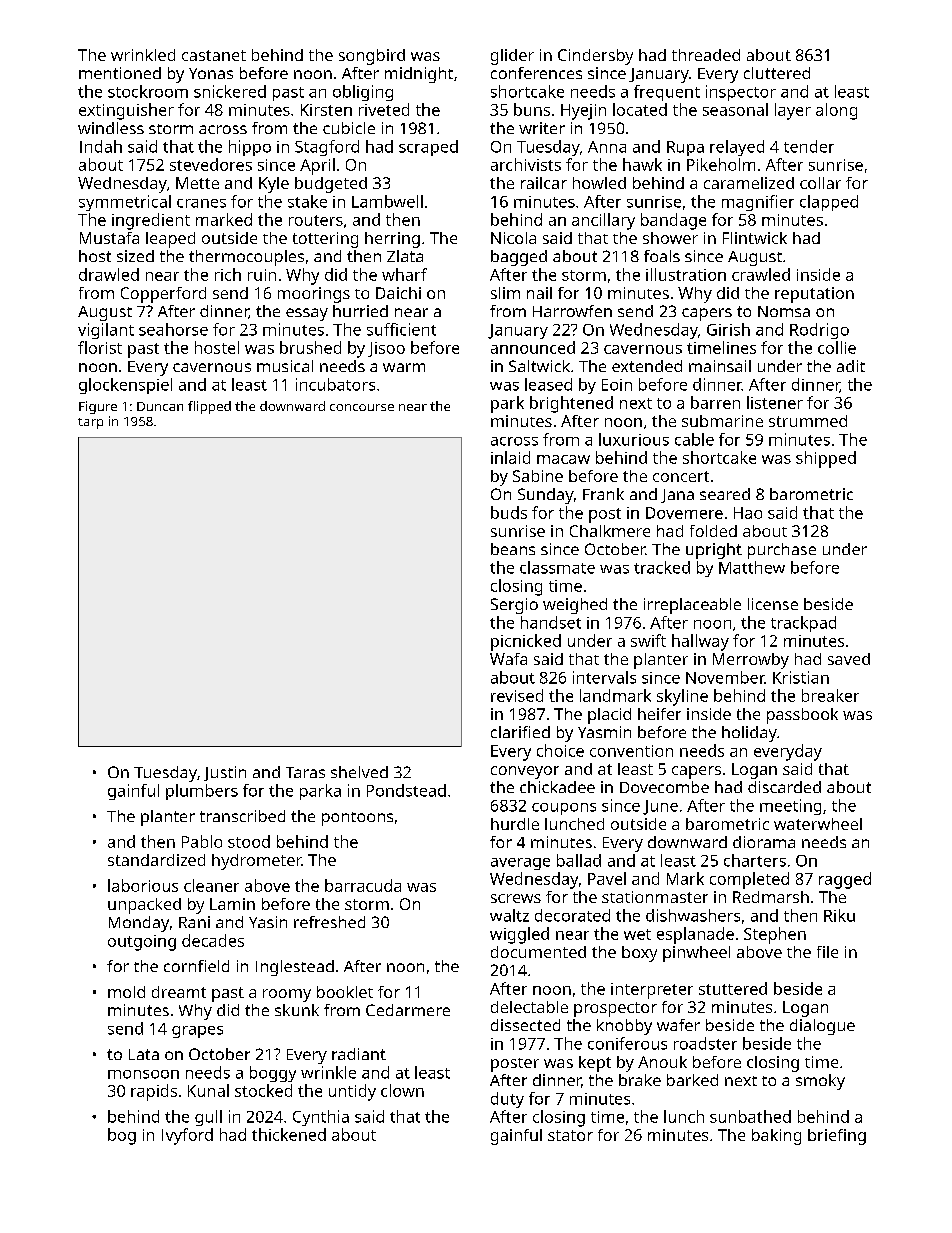 The image size is (952, 1233). Describe the element at coordinates (163, 295) in the screenshot. I see `Copperford` at that location.
